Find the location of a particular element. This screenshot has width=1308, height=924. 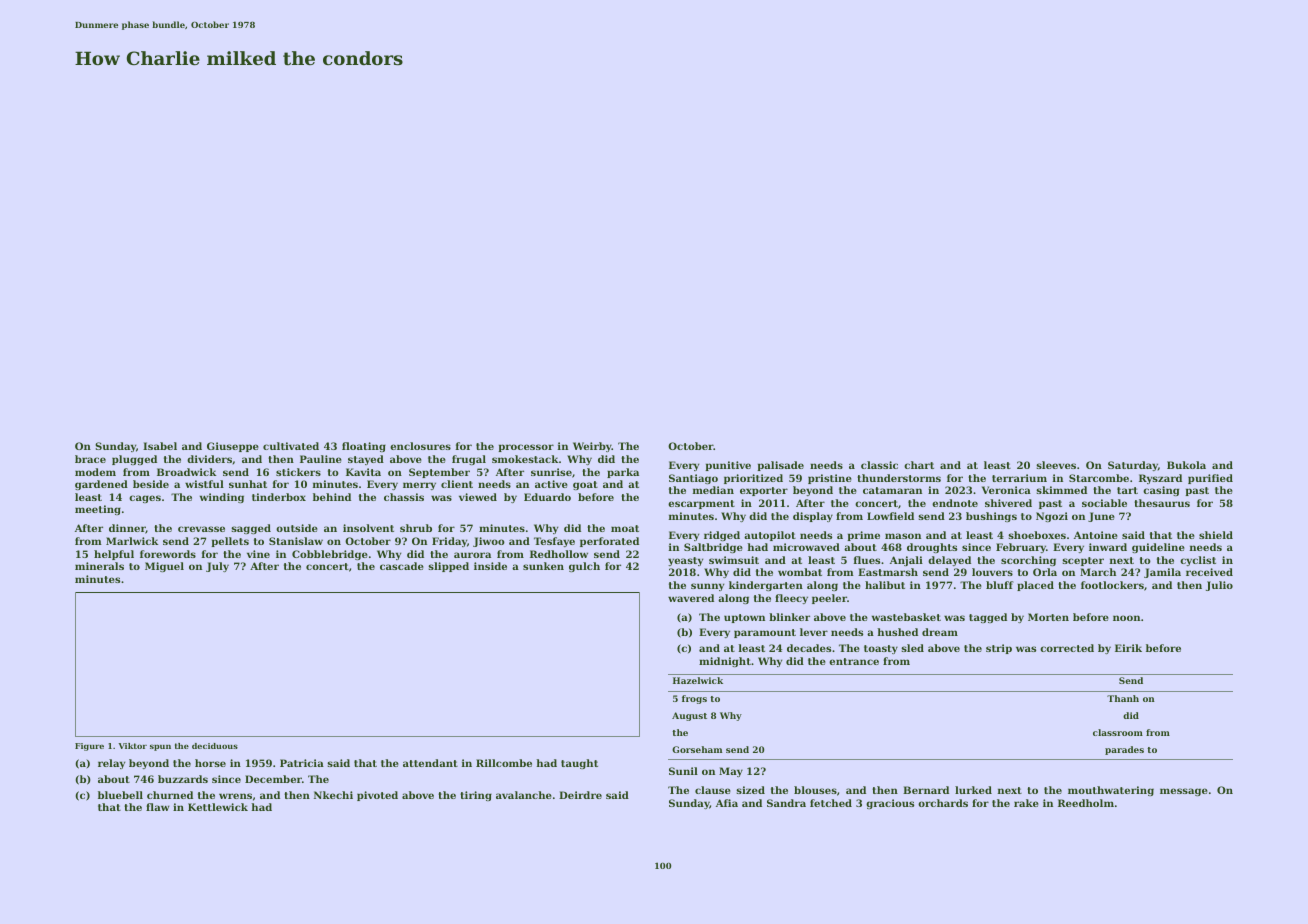

Starcombe is located at coordinates (1099, 478).
